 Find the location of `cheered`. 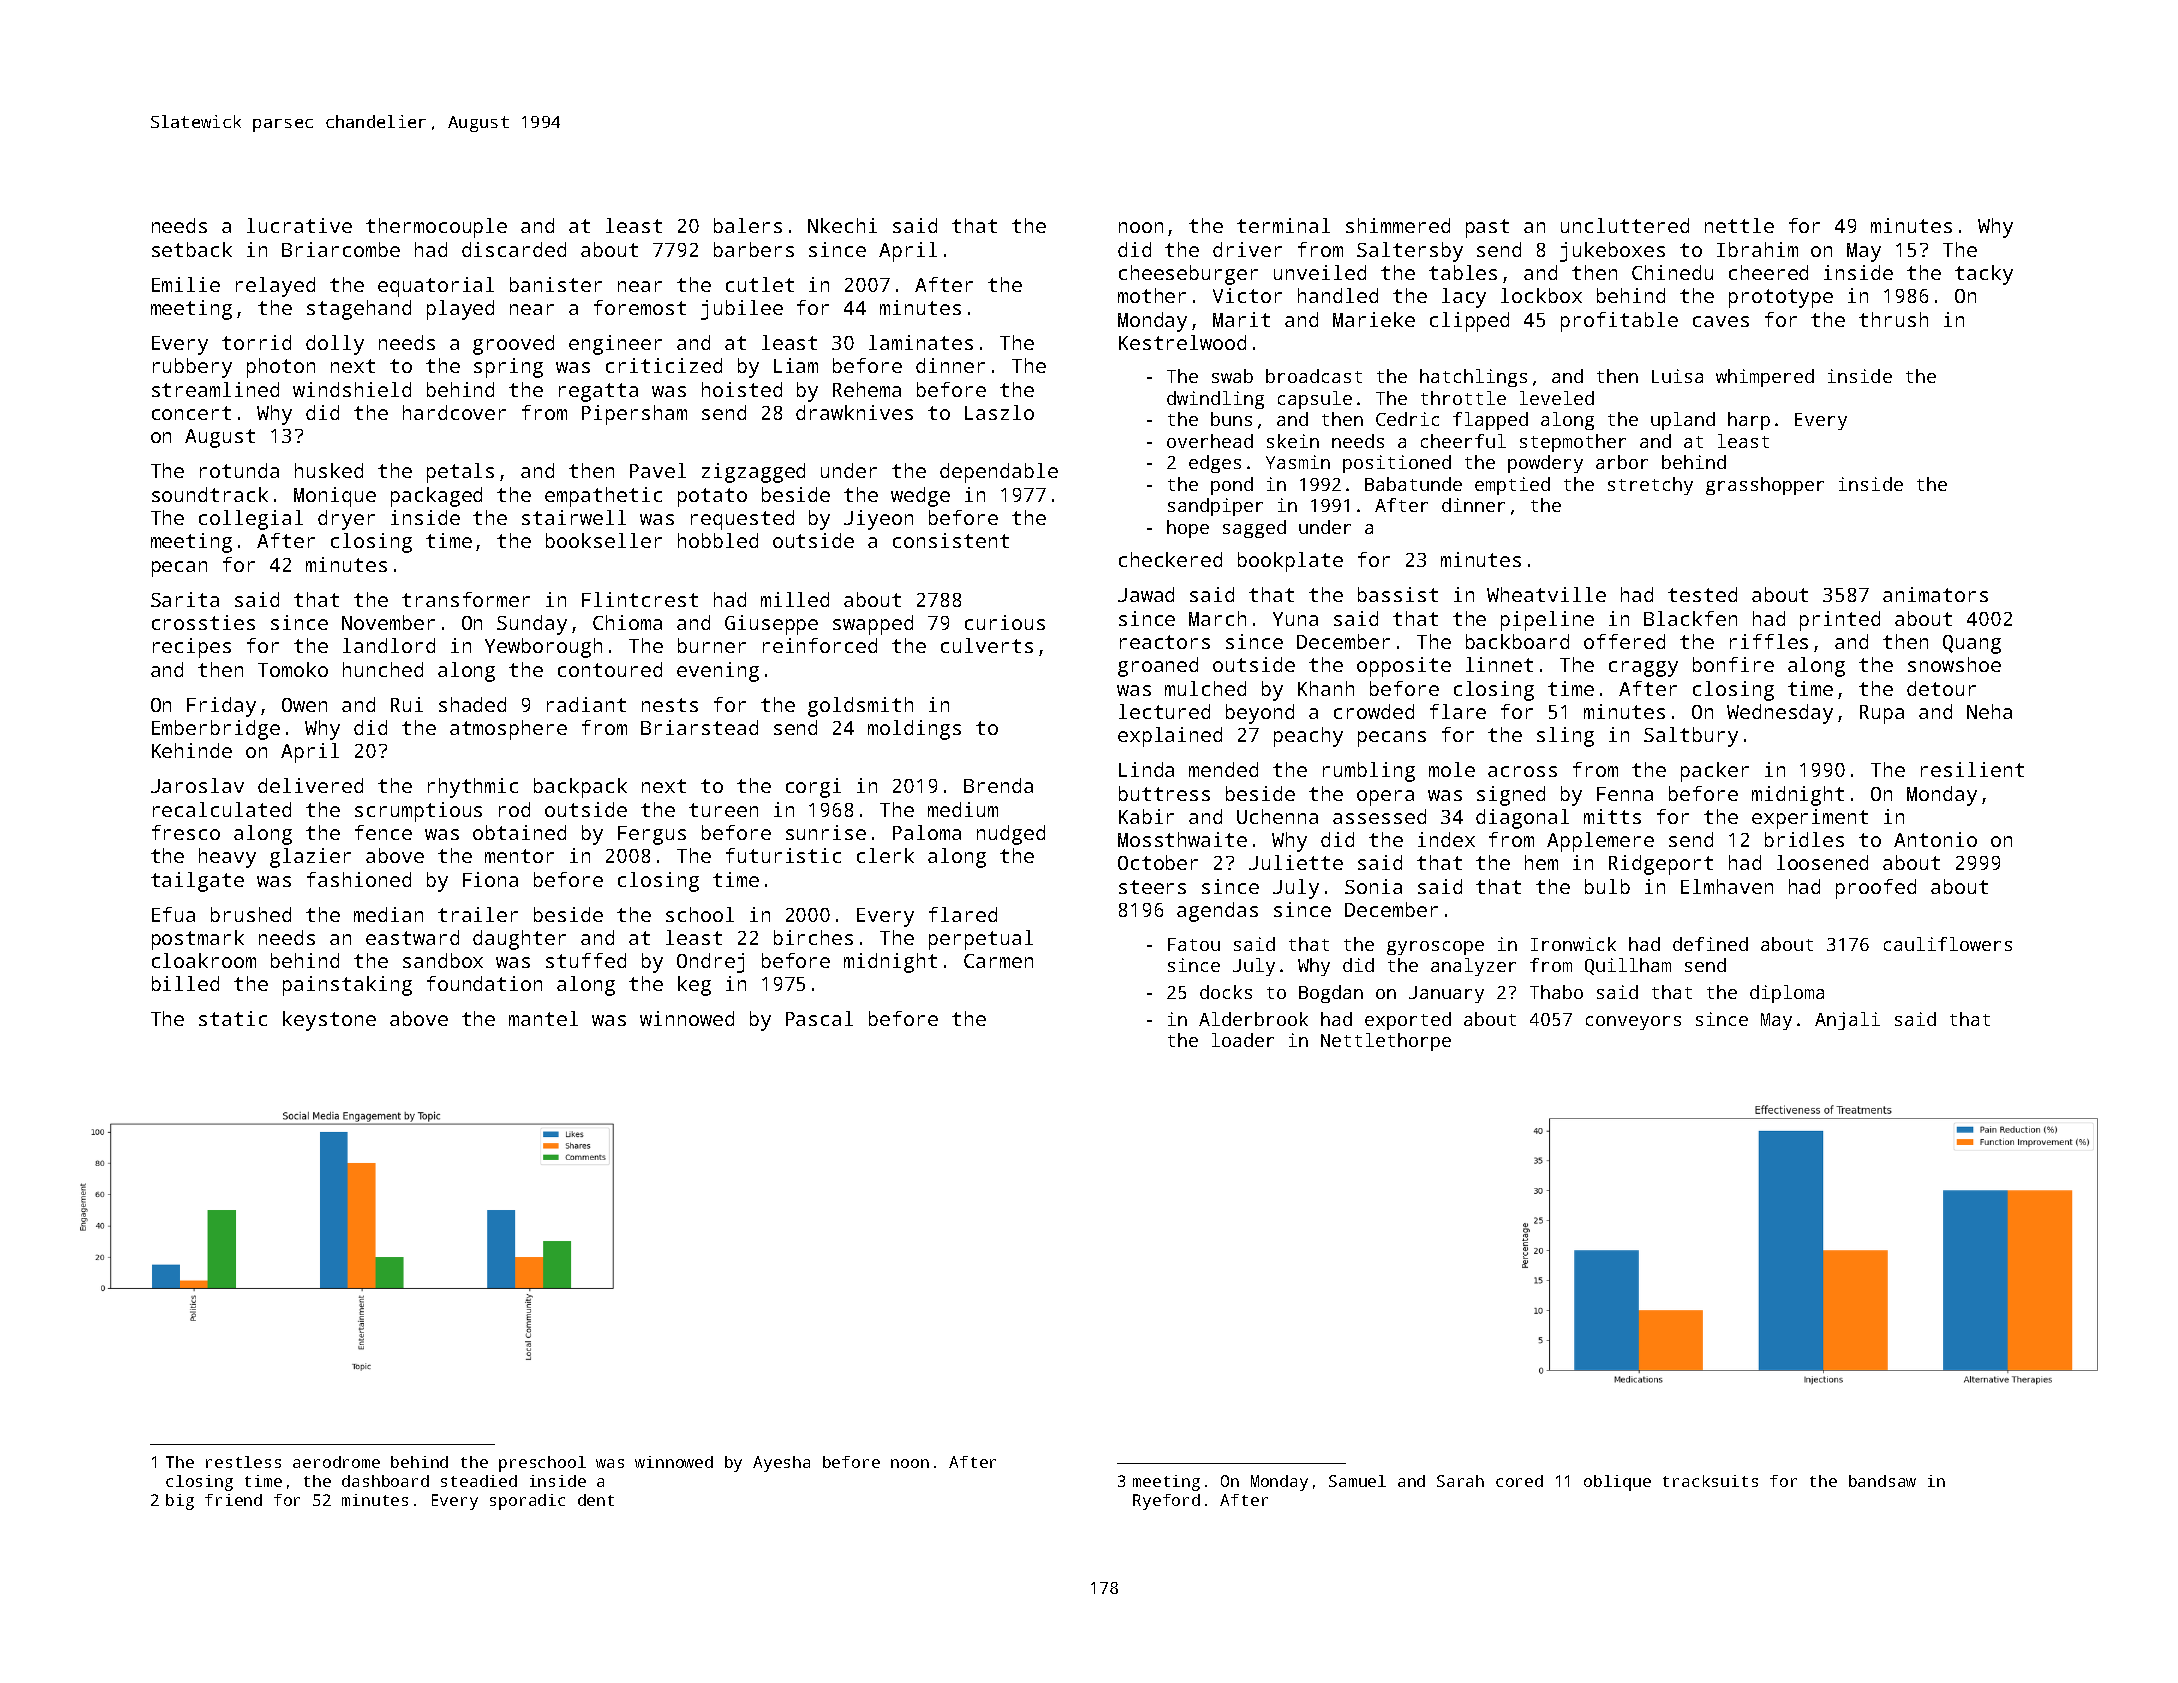

cheered is located at coordinates (1768, 272).
